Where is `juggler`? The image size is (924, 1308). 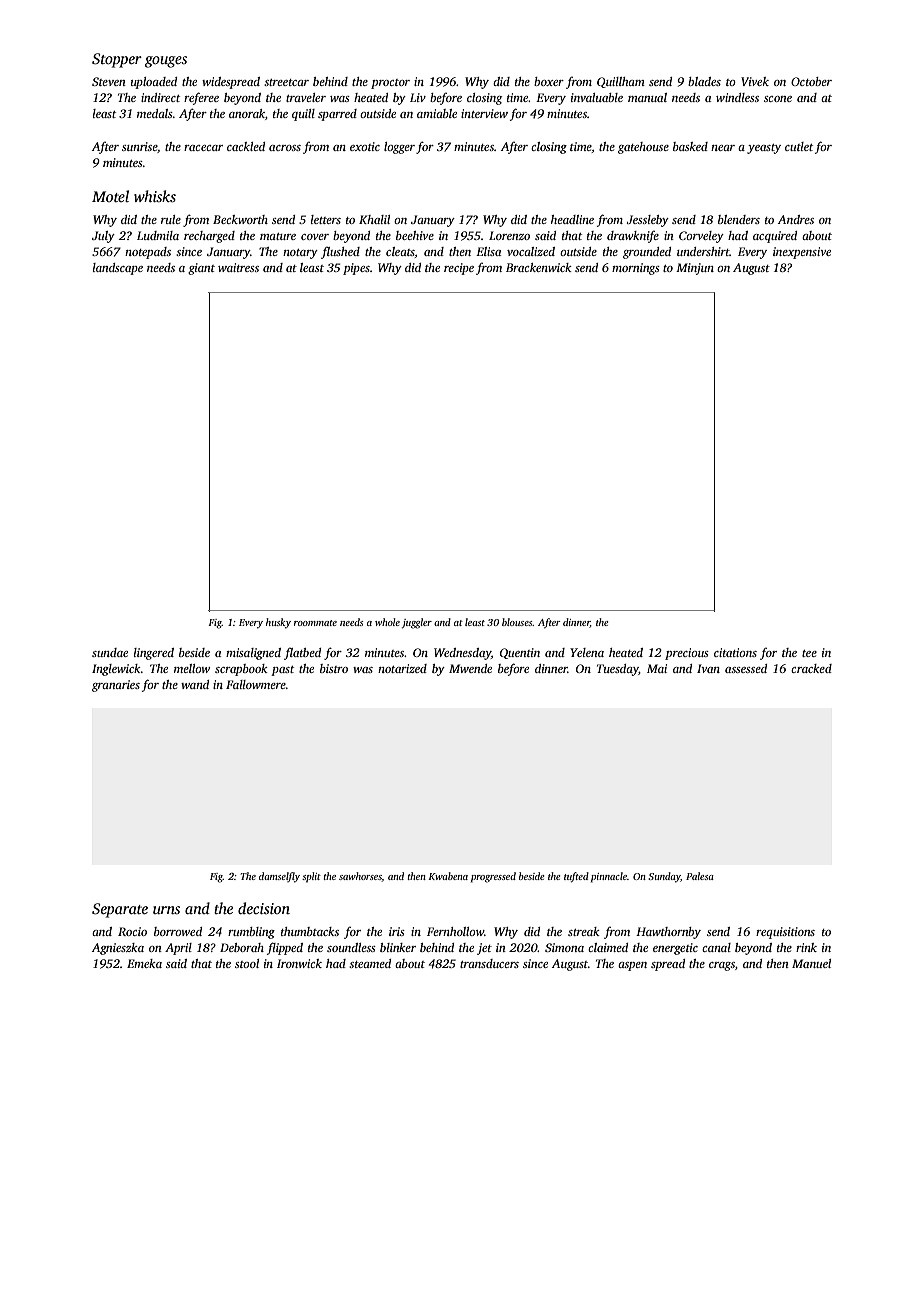 juggler is located at coordinates (417, 623).
